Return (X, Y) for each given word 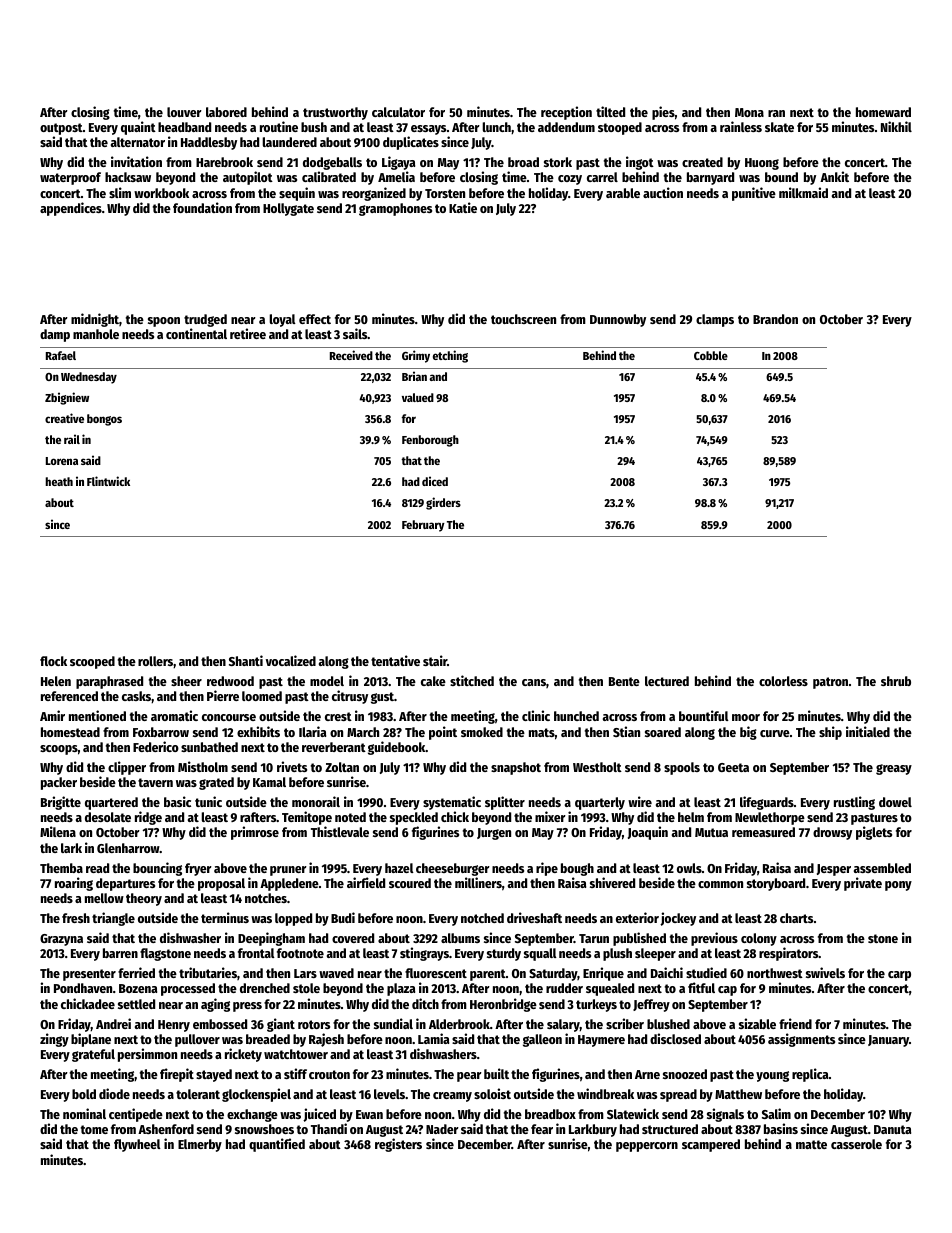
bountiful (704, 715)
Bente (624, 681)
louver (184, 112)
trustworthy (335, 113)
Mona (749, 112)
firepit (177, 1075)
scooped (92, 662)
